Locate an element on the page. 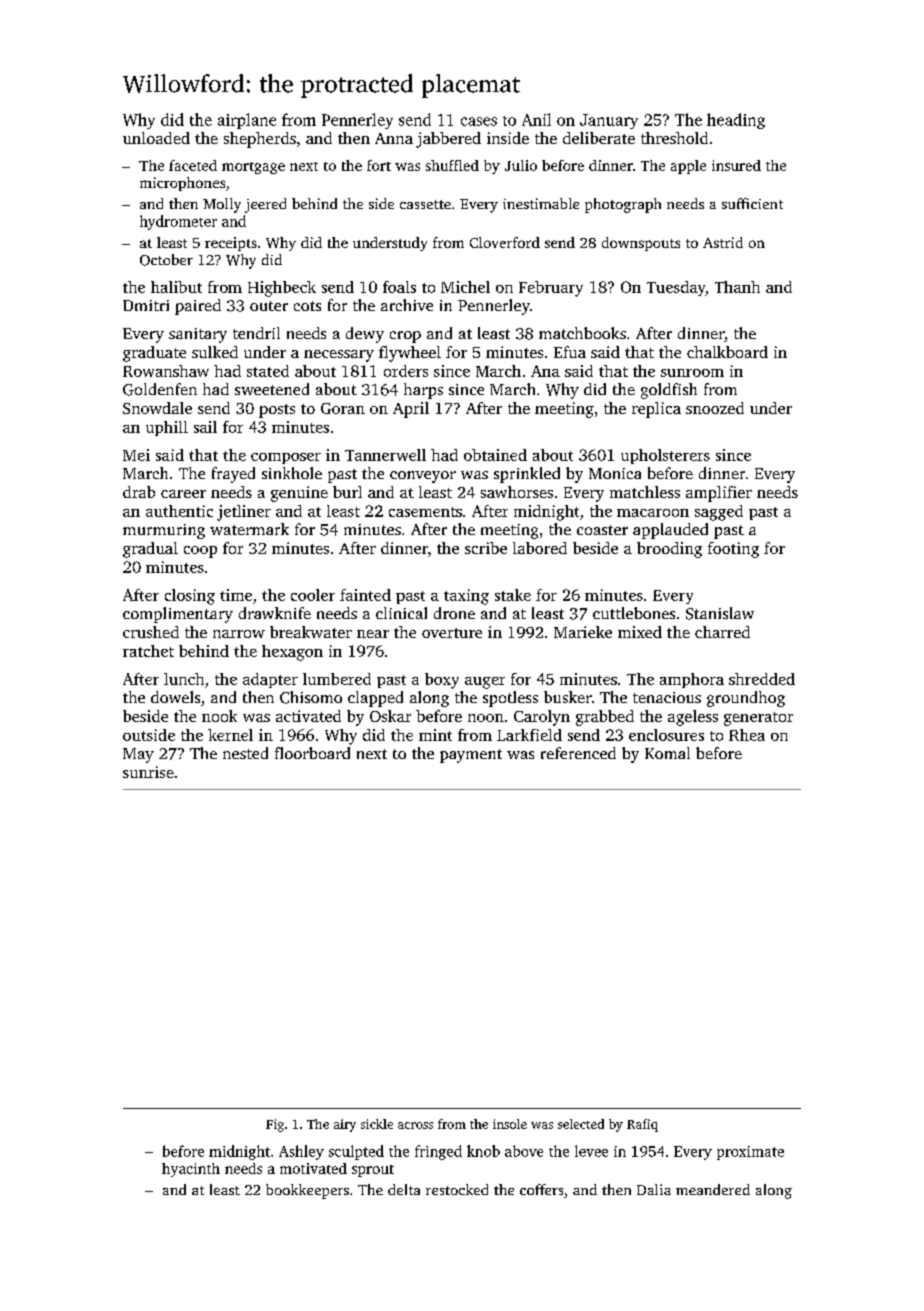 The width and height of the page is (924, 1311). nested is located at coordinates (245, 753).
